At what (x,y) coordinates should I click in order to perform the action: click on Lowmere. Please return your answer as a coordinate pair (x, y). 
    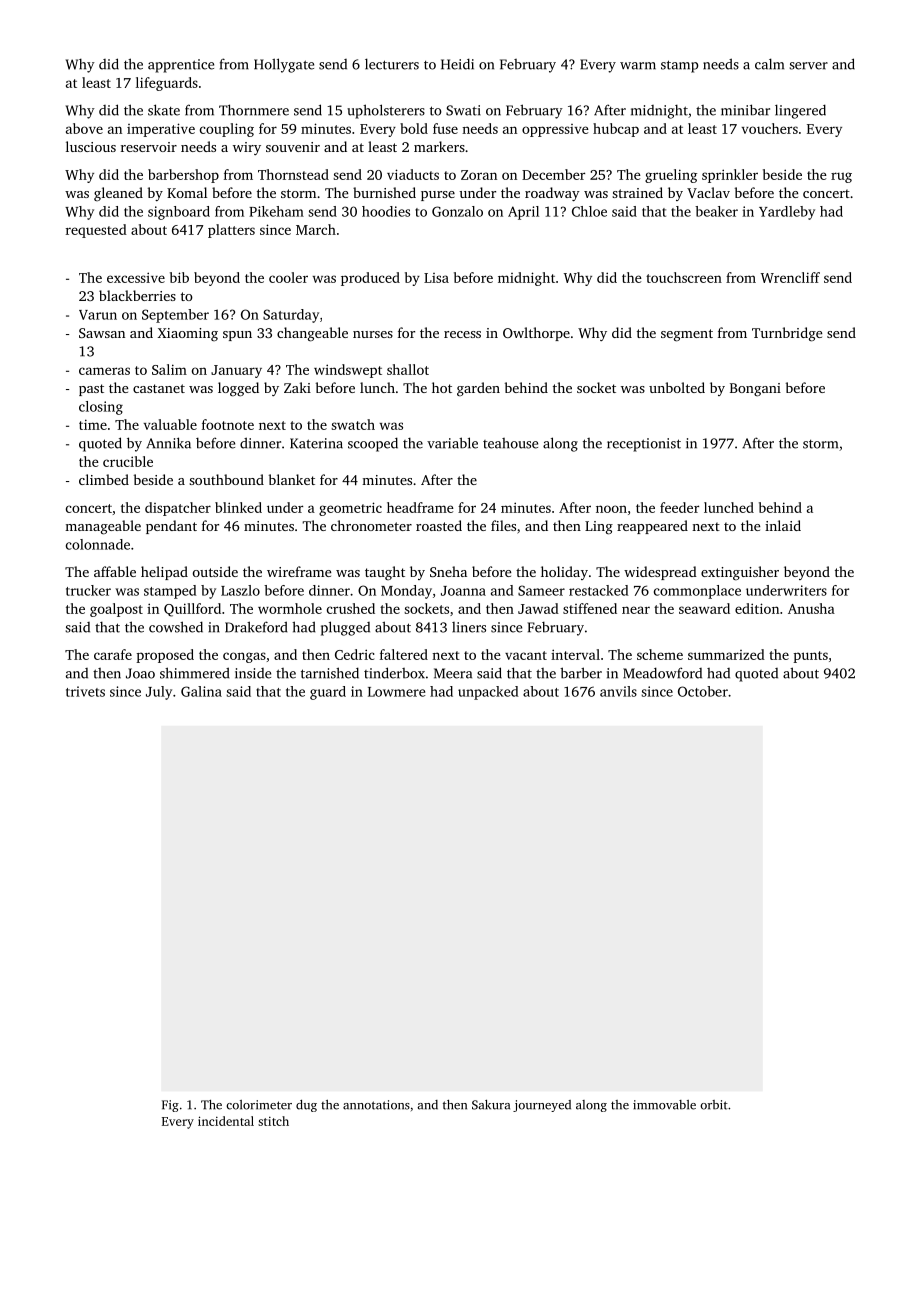
    Looking at the image, I should click on (396, 692).
